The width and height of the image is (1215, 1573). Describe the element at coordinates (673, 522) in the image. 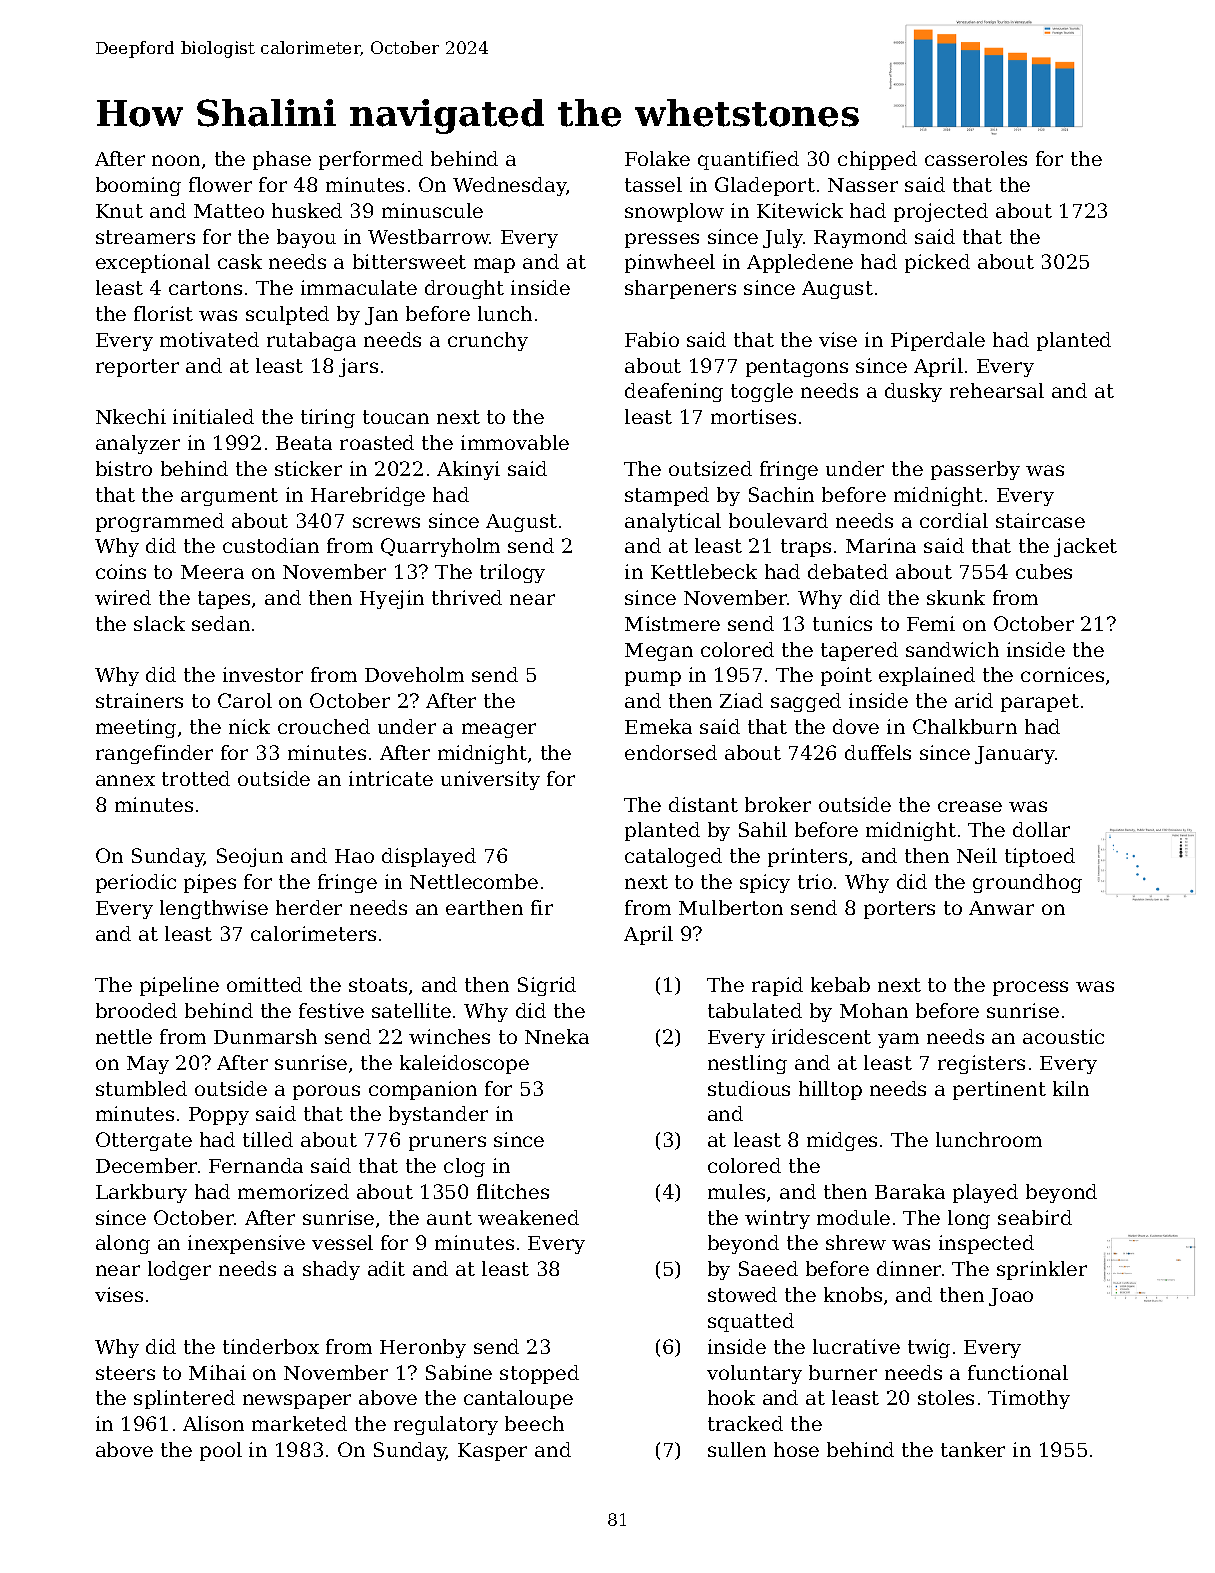

I see `analytical` at that location.
